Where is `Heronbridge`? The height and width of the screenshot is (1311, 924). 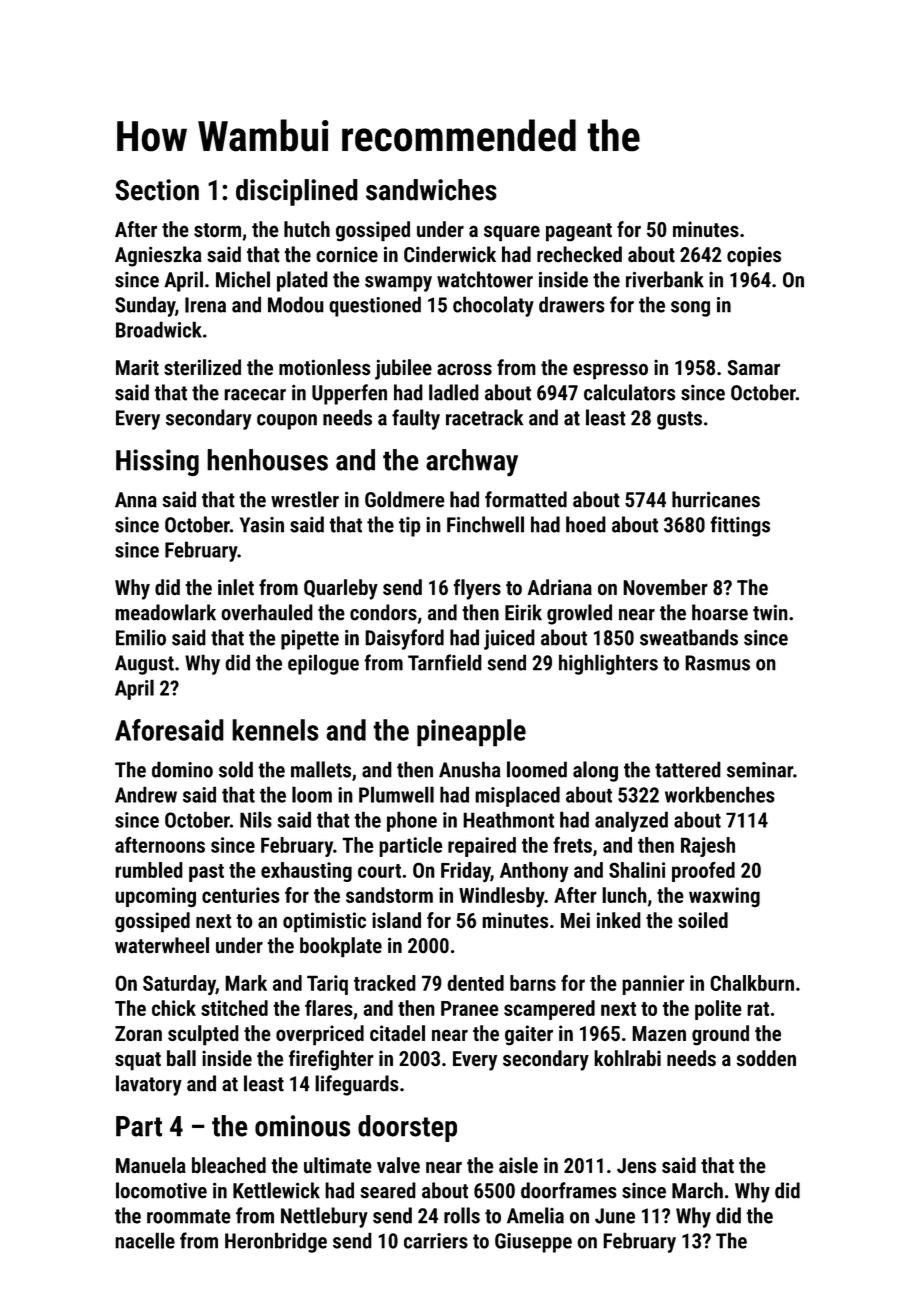
Heronbridge is located at coordinates (276, 1242).
